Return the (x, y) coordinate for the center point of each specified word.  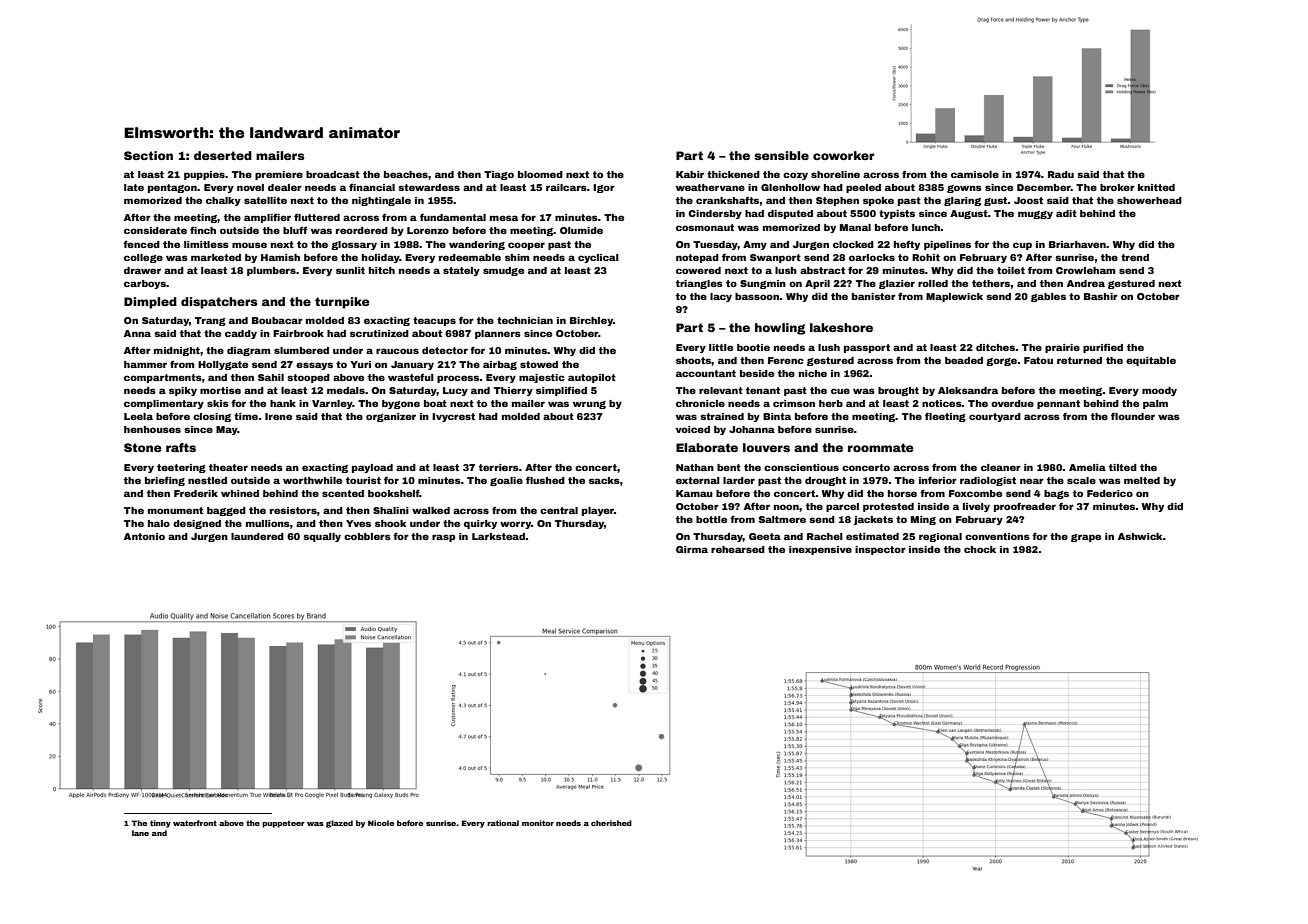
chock (980, 549)
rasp (443, 538)
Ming (923, 520)
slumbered (301, 350)
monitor (538, 823)
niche (813, 373)
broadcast (333, 174)
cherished (611, 823)
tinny (160, 824)
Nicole (381, 823)
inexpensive (820, 550)
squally (322, 537)
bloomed (540, 174)
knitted (1156, 187)
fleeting (945, 417)
